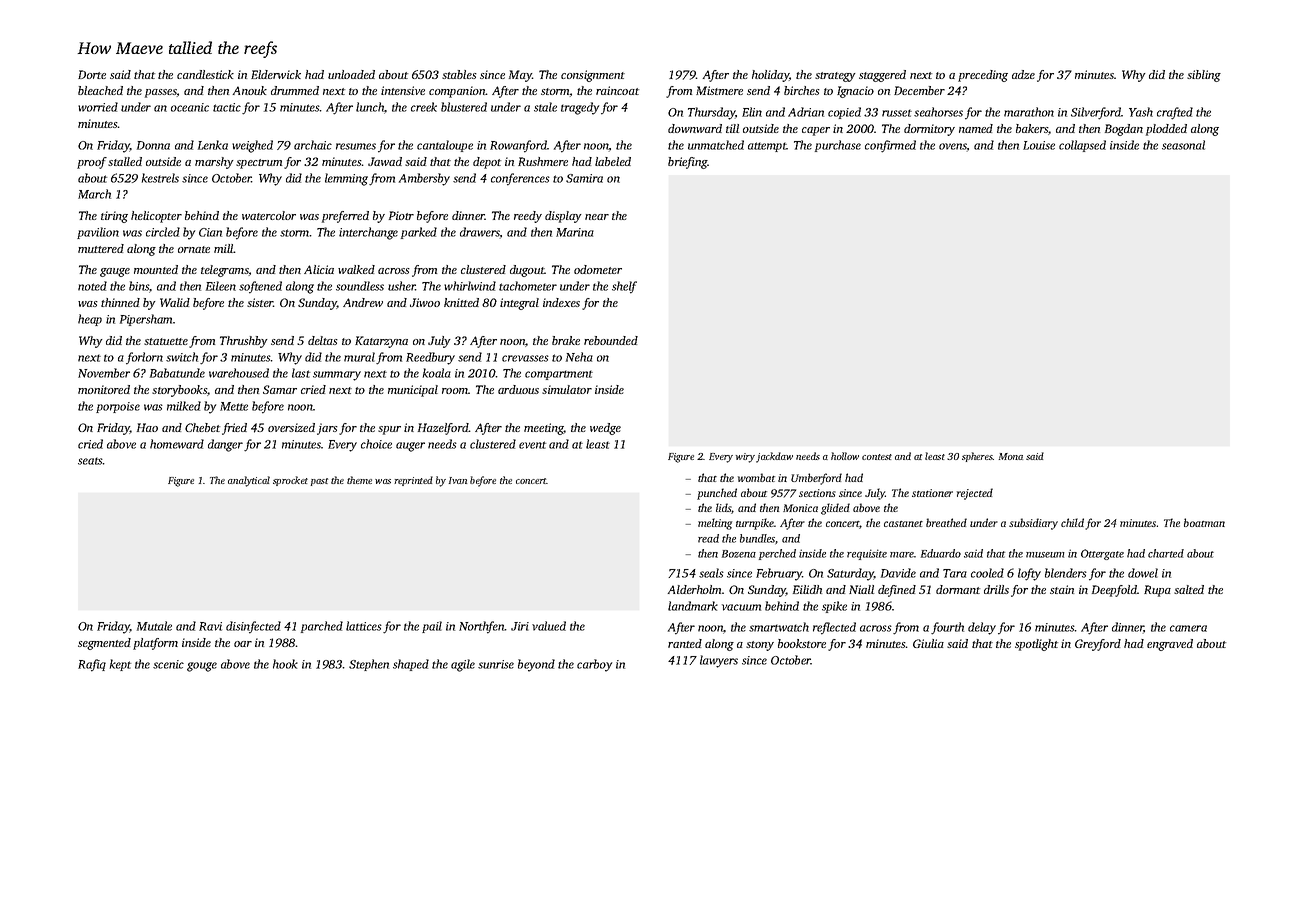  I want to click on watercolor, so click(269, 215).
